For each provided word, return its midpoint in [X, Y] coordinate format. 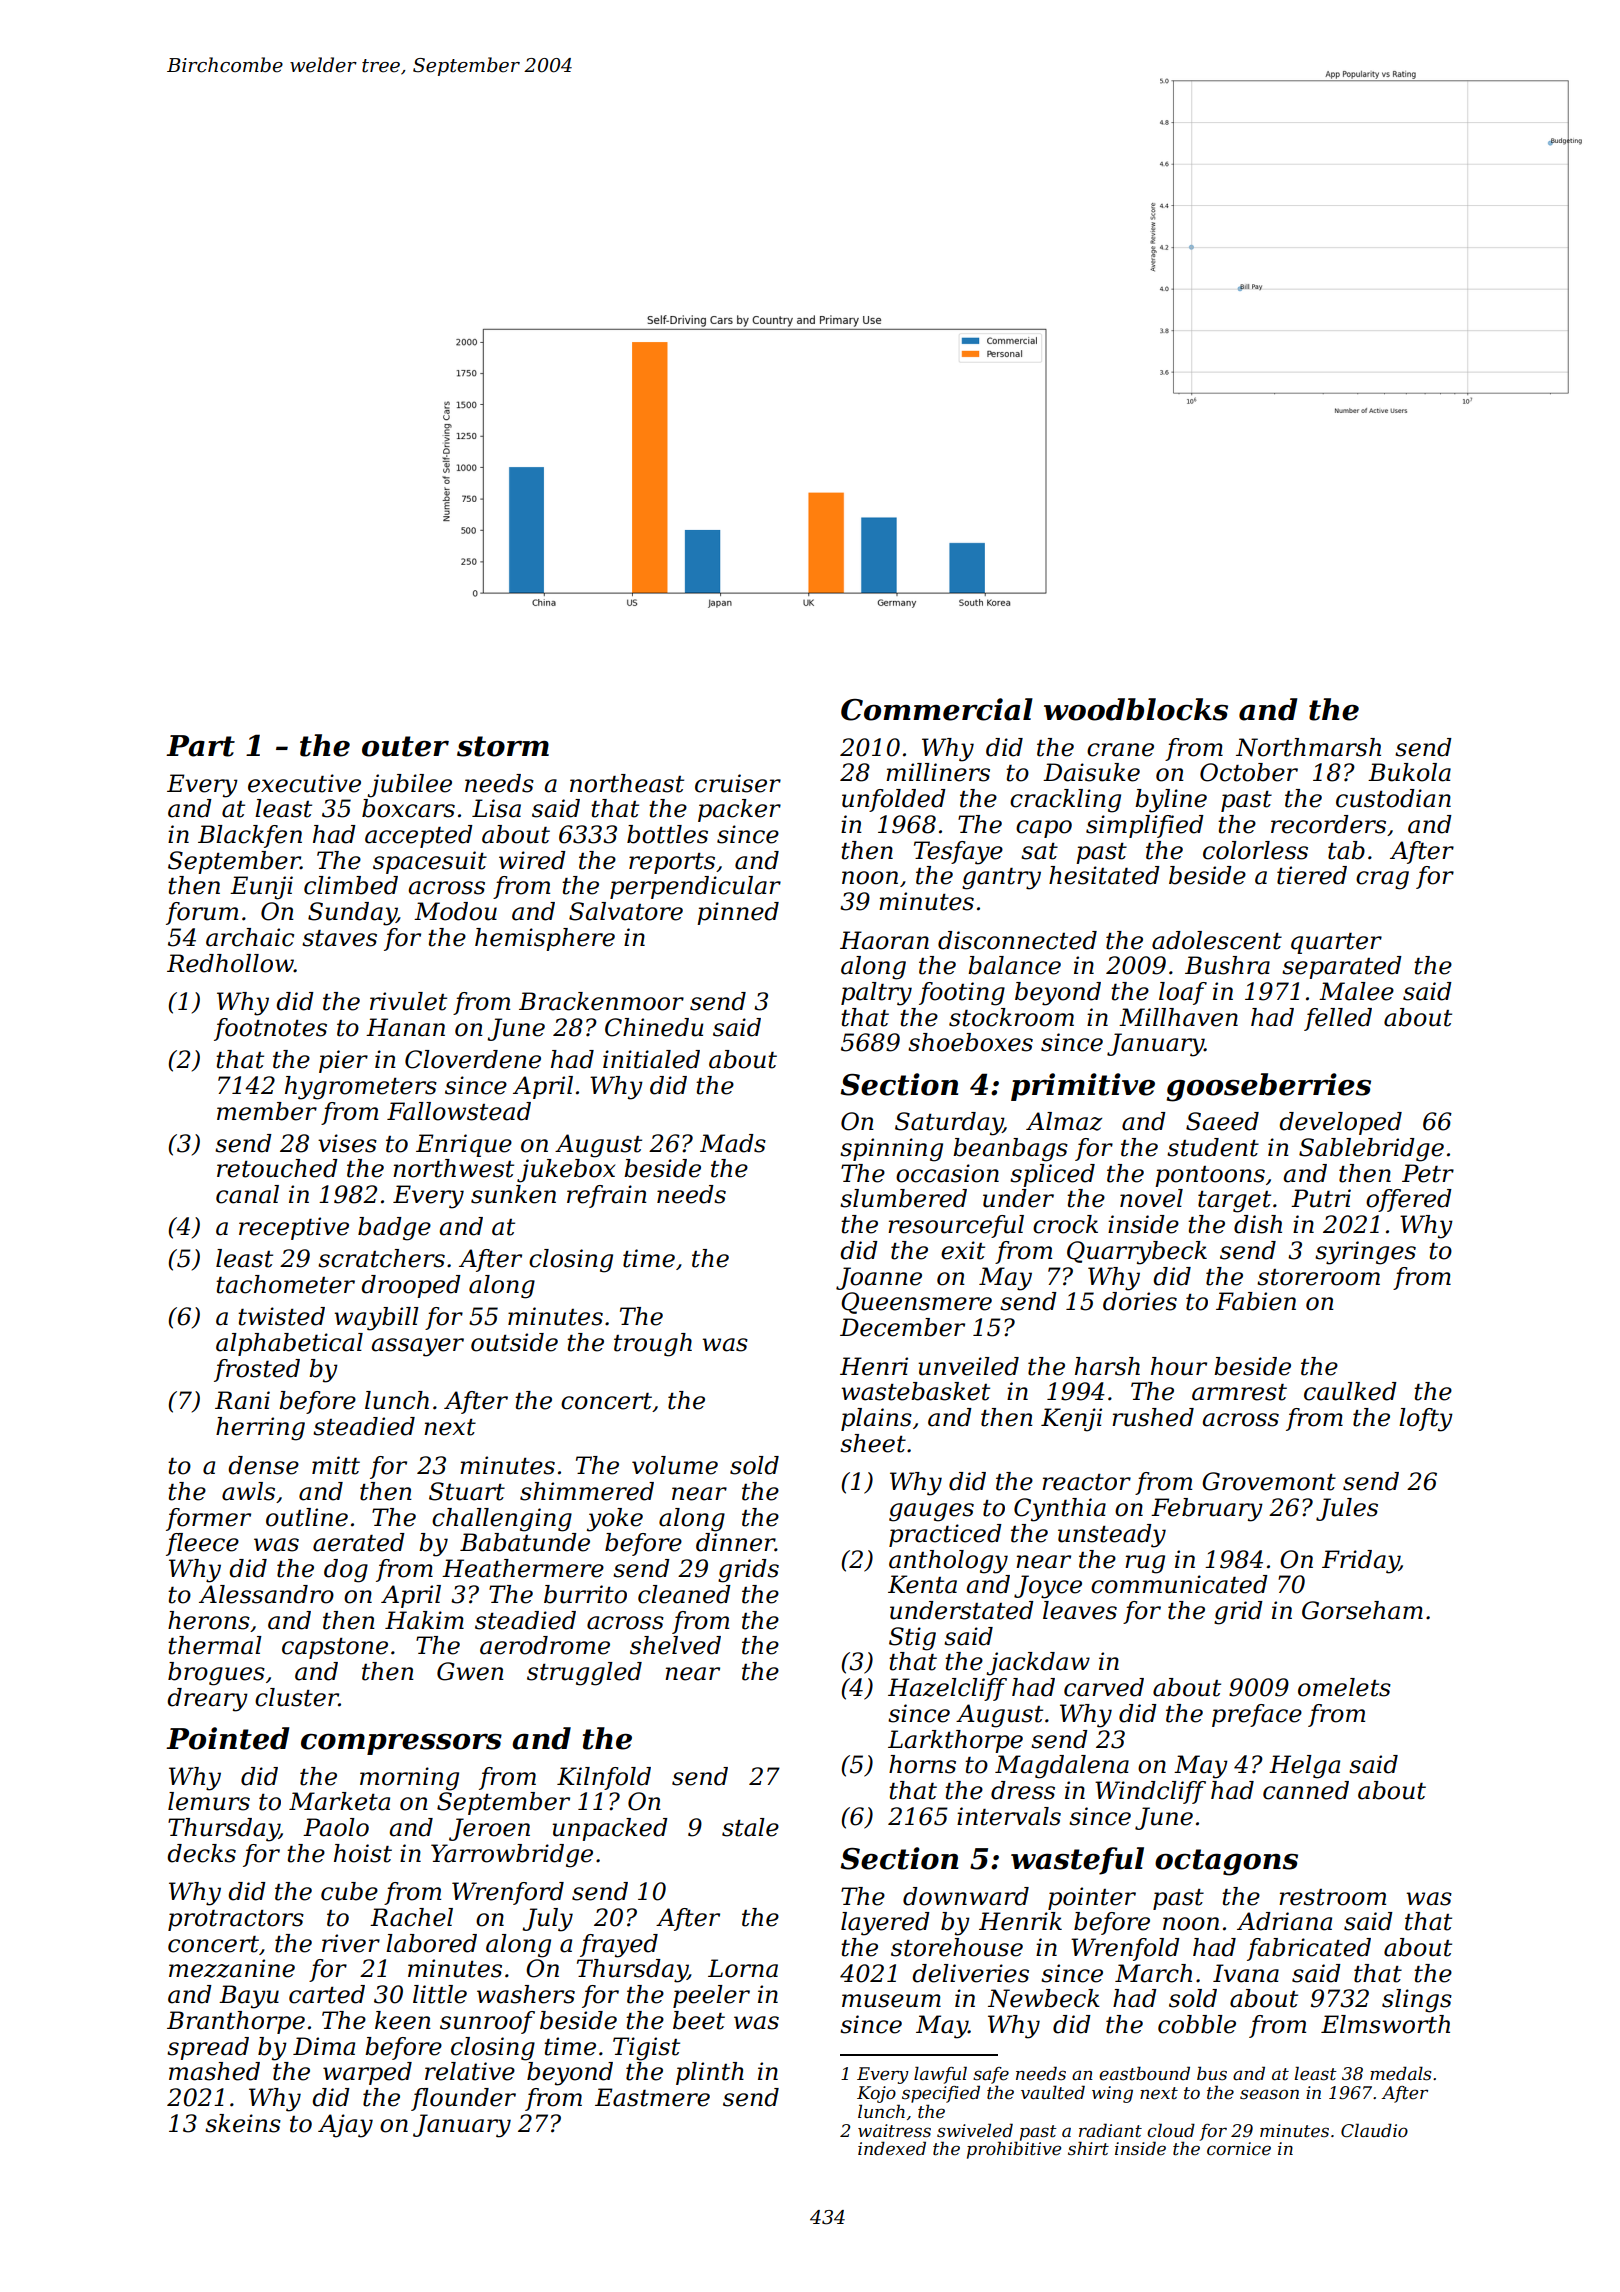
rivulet [408, 1001]
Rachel [411, 1917]
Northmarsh [1308, 747]
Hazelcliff [947, 1689]
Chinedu [654, 1027]
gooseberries [1268, 1087]
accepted [419, 836]
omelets [1344, 1687]
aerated [359, 1542]
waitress [894, 2131]
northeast [627, 783]
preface [1257, 1715]
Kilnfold [604, 1778]
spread [208, 2048]
